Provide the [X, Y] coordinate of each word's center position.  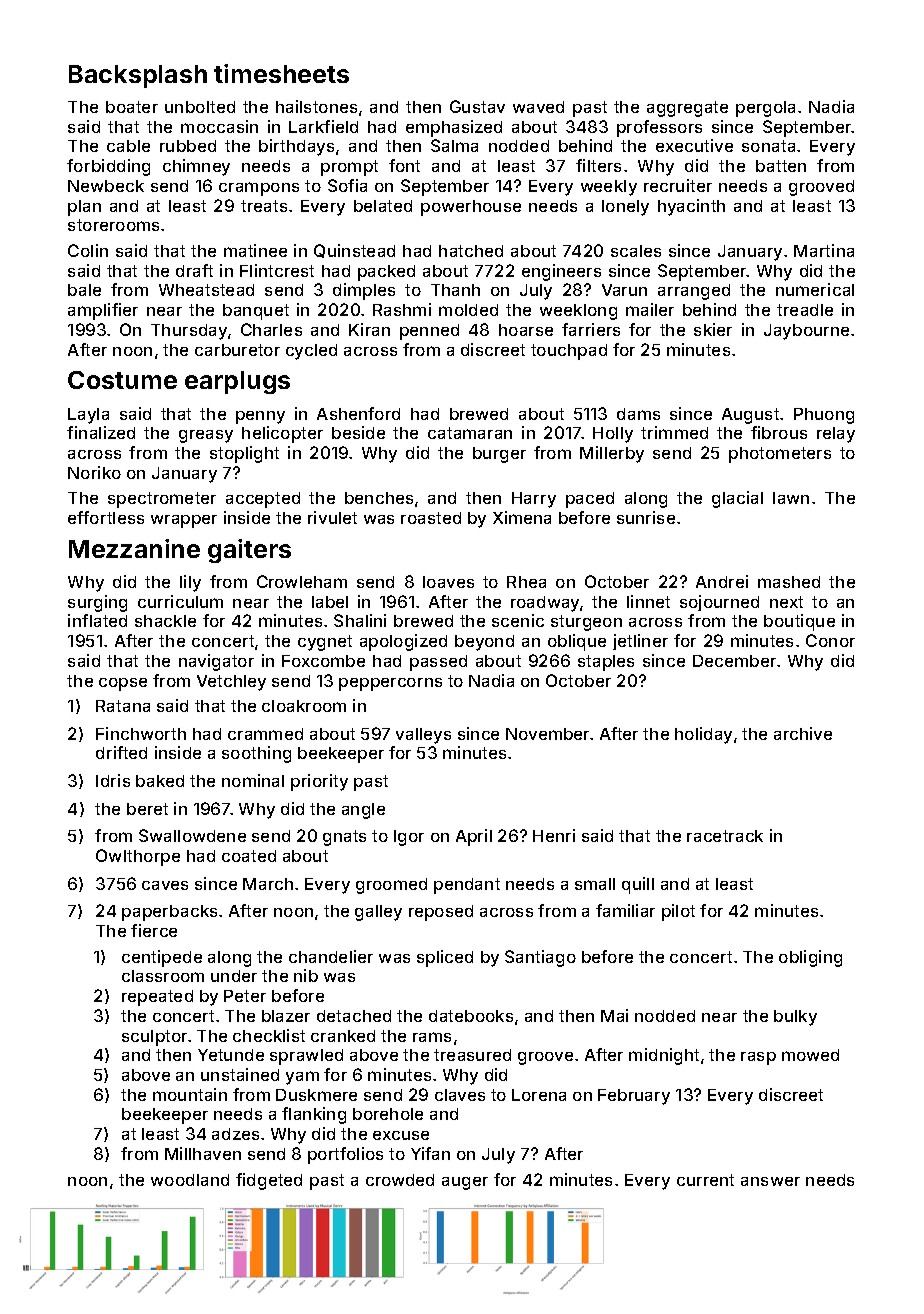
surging [97, 603]
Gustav [477, 106]
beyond [484, 643]
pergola [765, 109]
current [705, 1180]
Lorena [539, 1095]
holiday [703, 735]
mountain [190, 1094]
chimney [196, 167]
